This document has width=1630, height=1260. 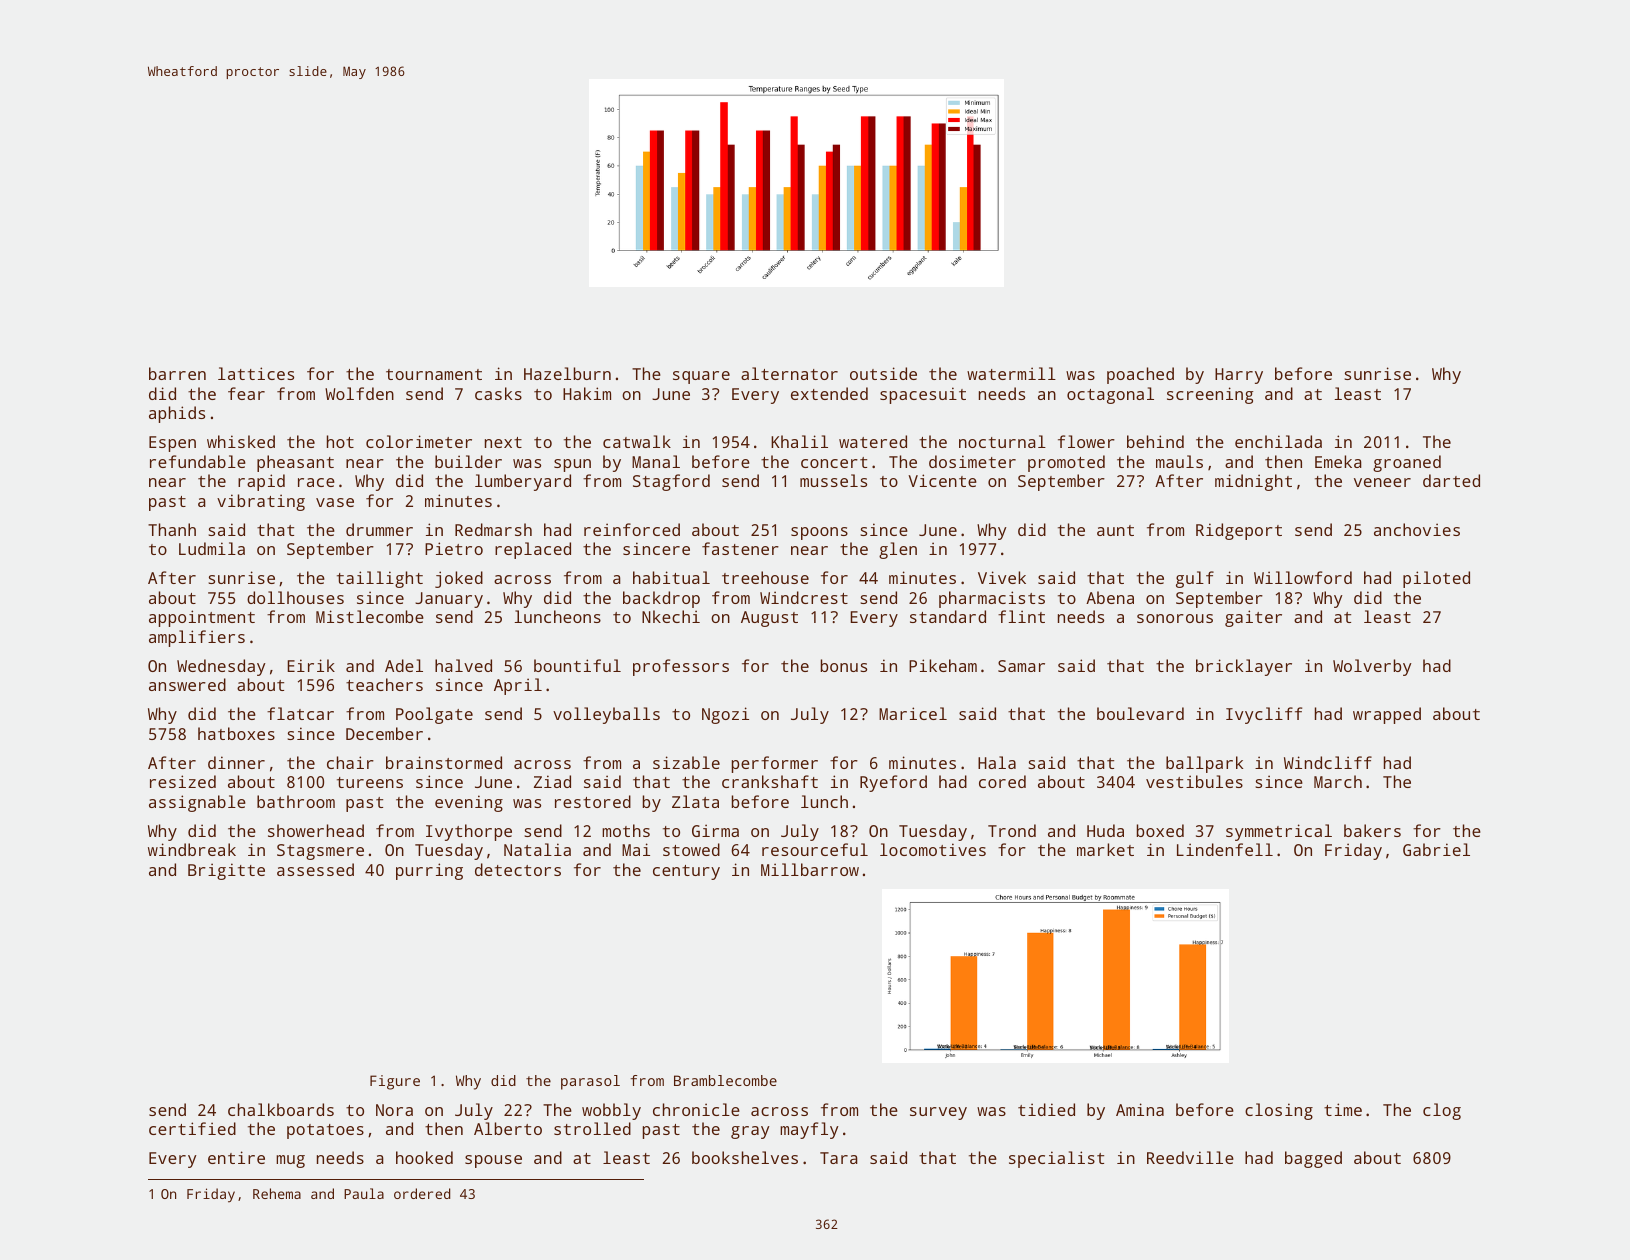 I want to click on Brigitte, so click(x=226, y=871).
